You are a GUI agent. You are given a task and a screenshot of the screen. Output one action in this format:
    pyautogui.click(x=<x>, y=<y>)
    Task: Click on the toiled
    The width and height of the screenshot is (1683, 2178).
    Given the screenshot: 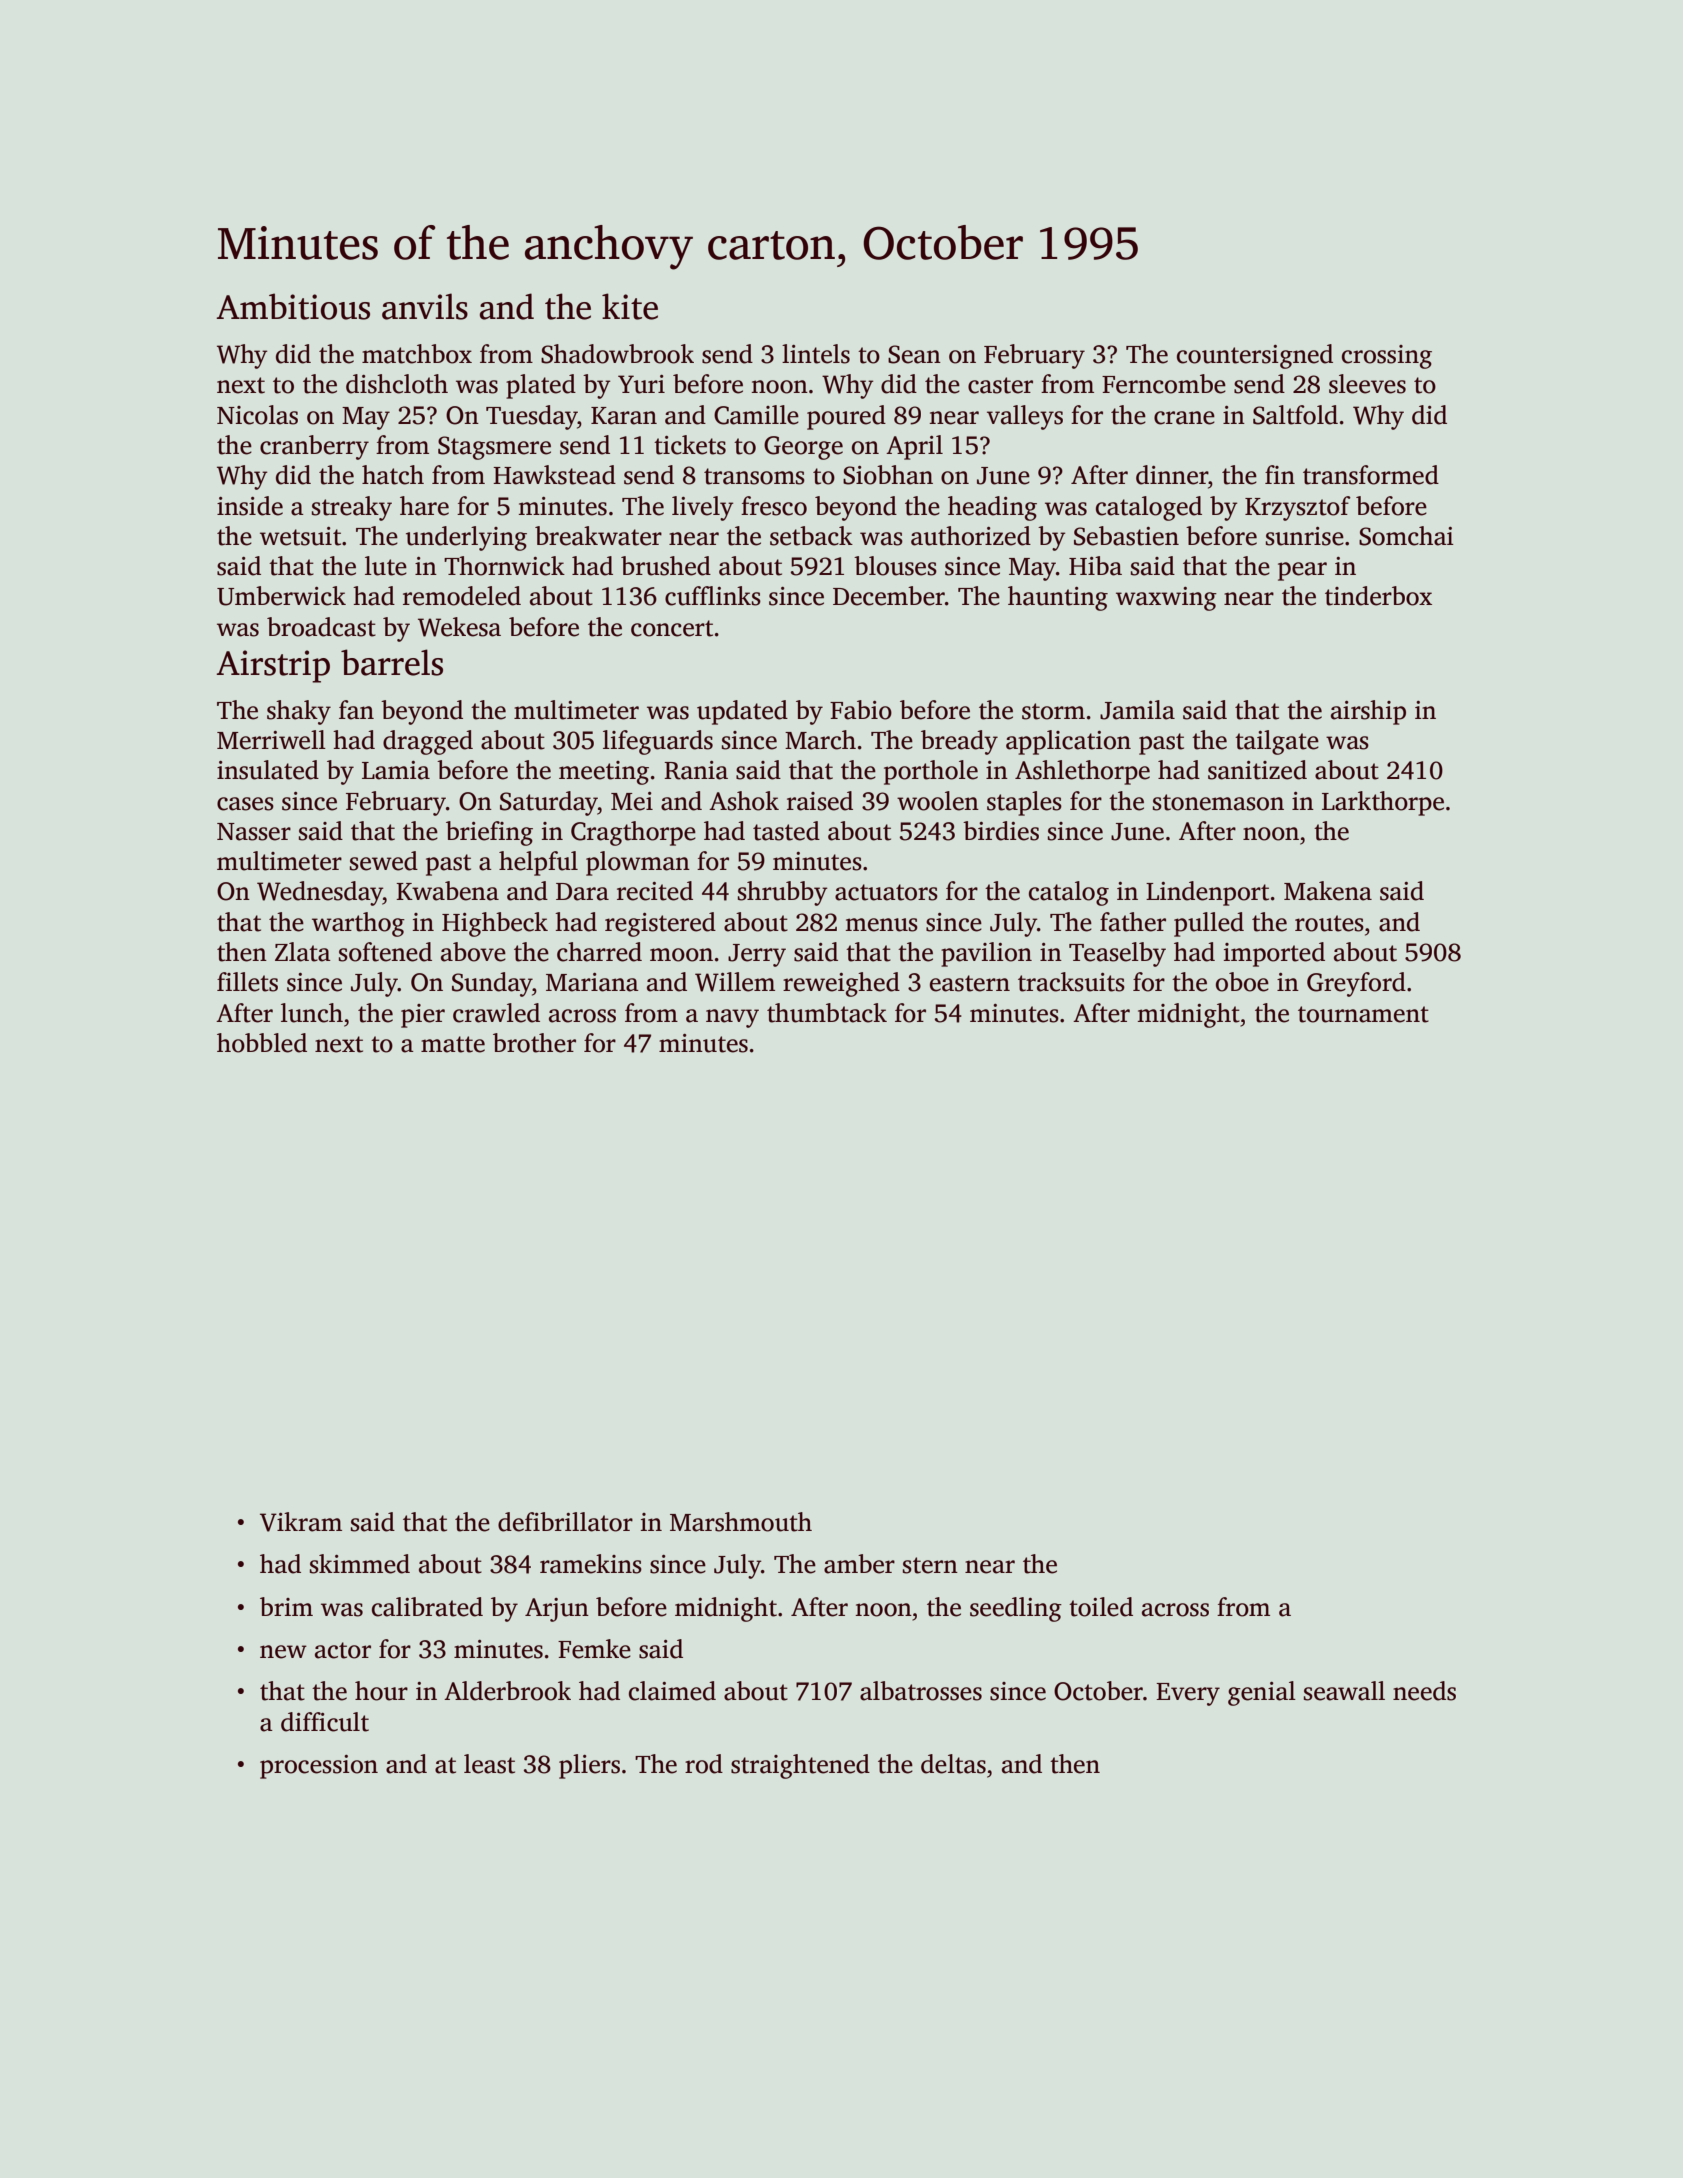 What is the action you would take?
    pyautogui.click(x=1101, y=1607)
